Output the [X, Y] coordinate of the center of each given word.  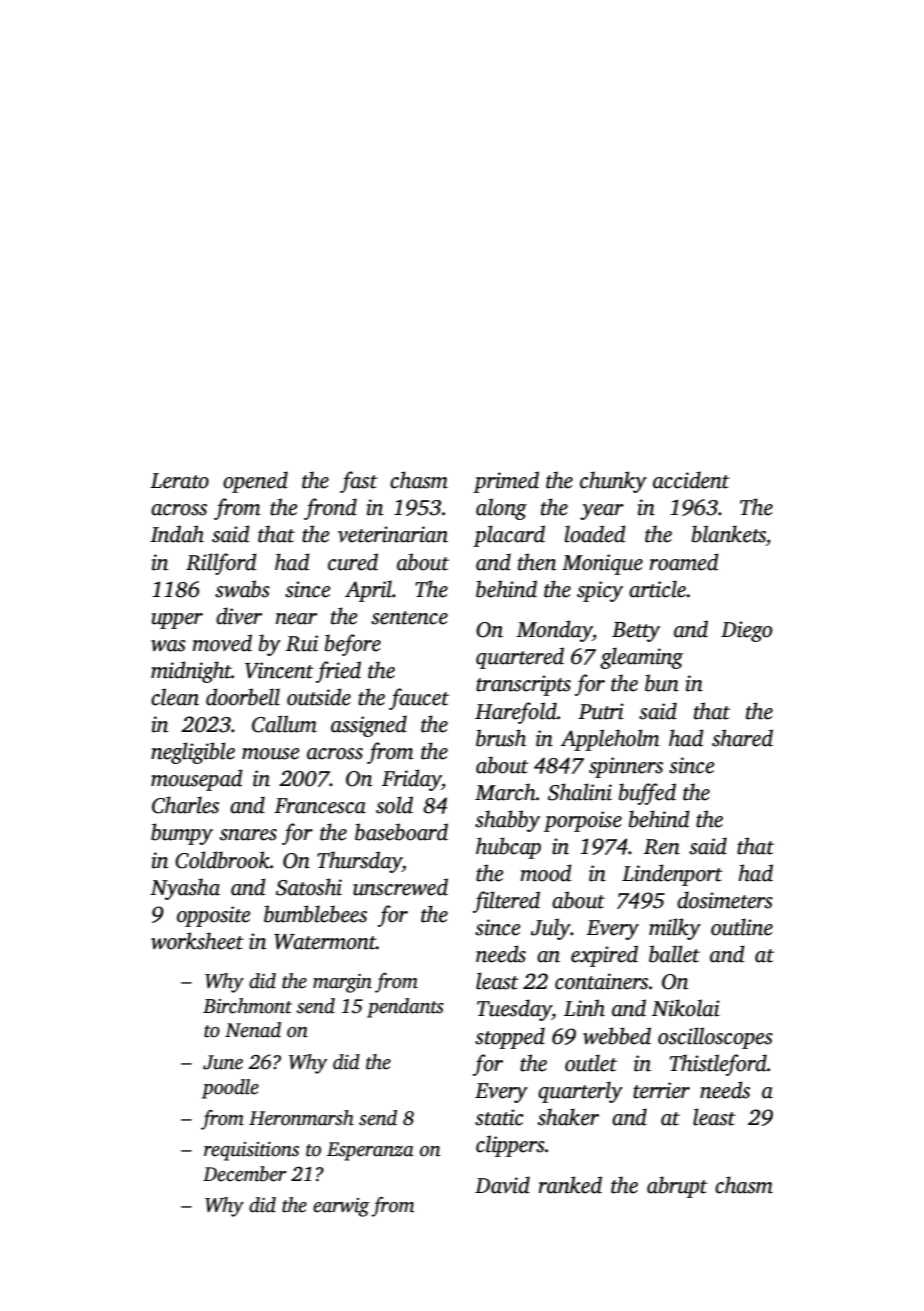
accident [691, 480]
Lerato [179, 481]
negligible [193, 753]
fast [359, 482]
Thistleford [718, 1065]
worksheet [197, 941]
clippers [510, 1146]
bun [662, 683]
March [505, 792]
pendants [405, 1008]
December [245, 1174]
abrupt [677, 1187]
